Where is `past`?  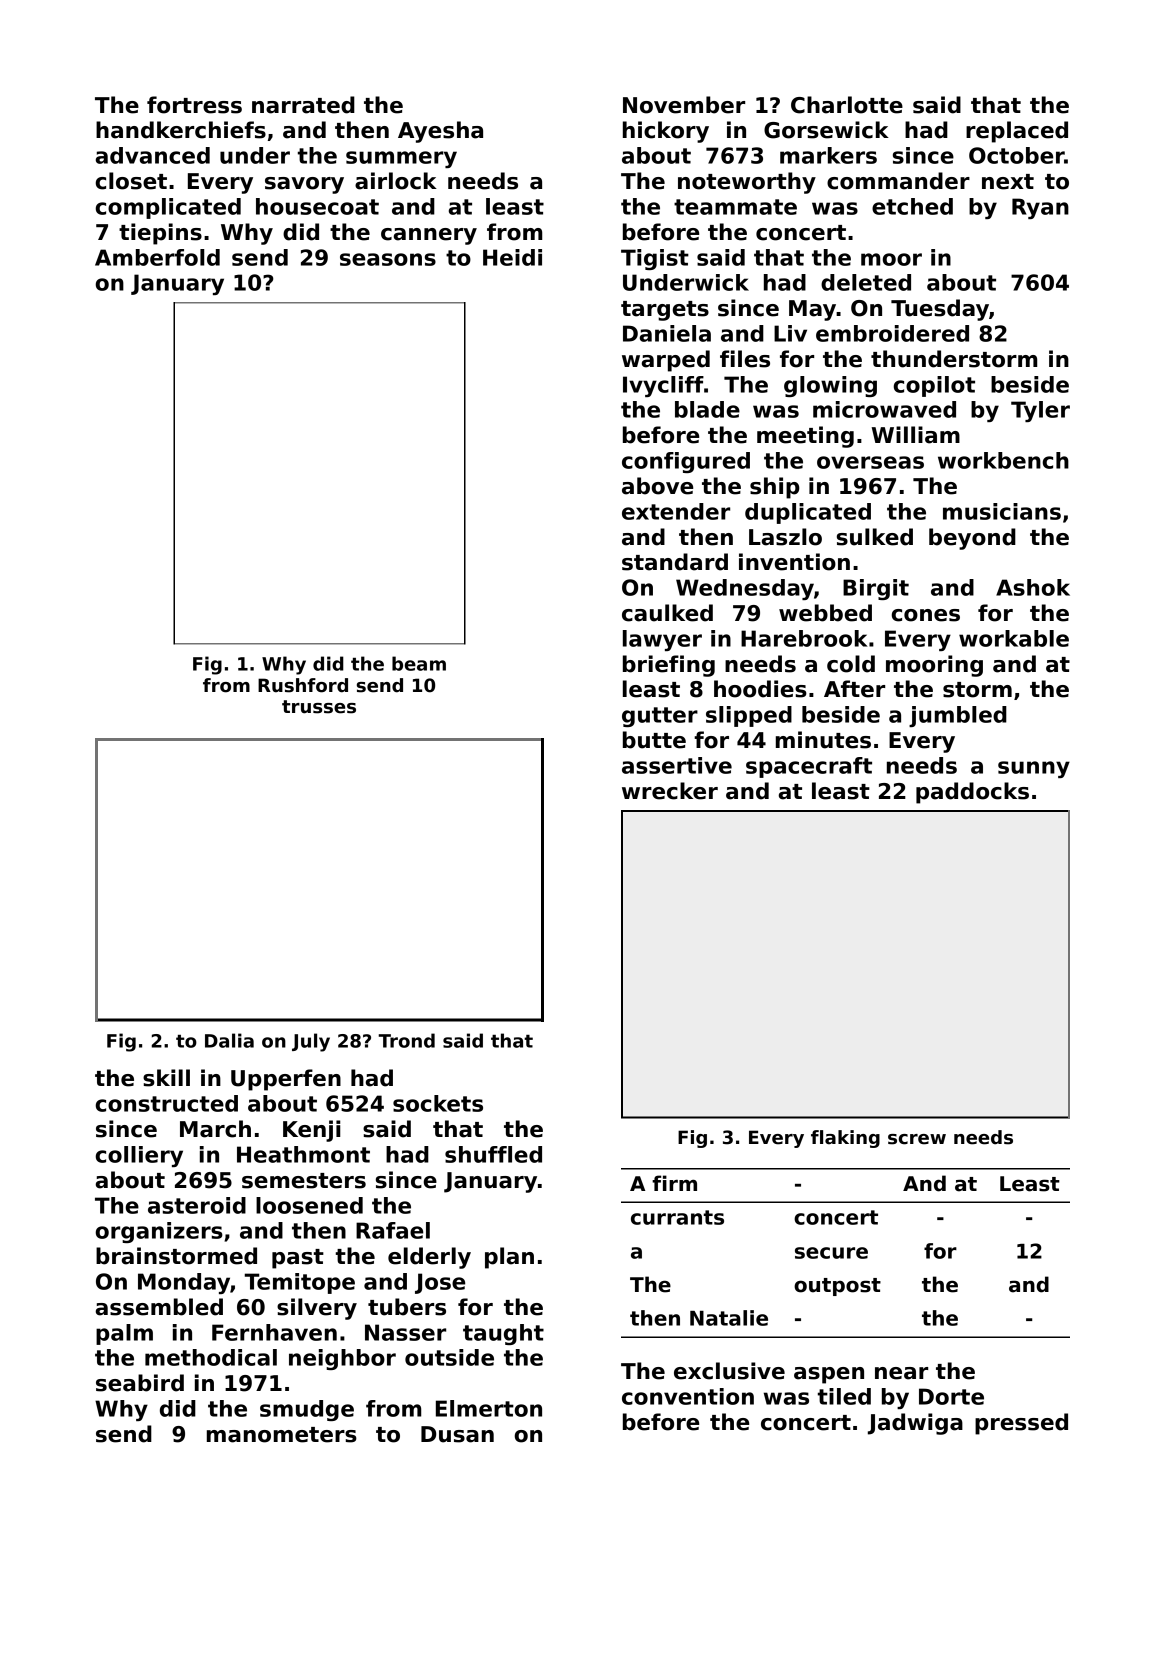
past is located at coordinates (298, 1259).
